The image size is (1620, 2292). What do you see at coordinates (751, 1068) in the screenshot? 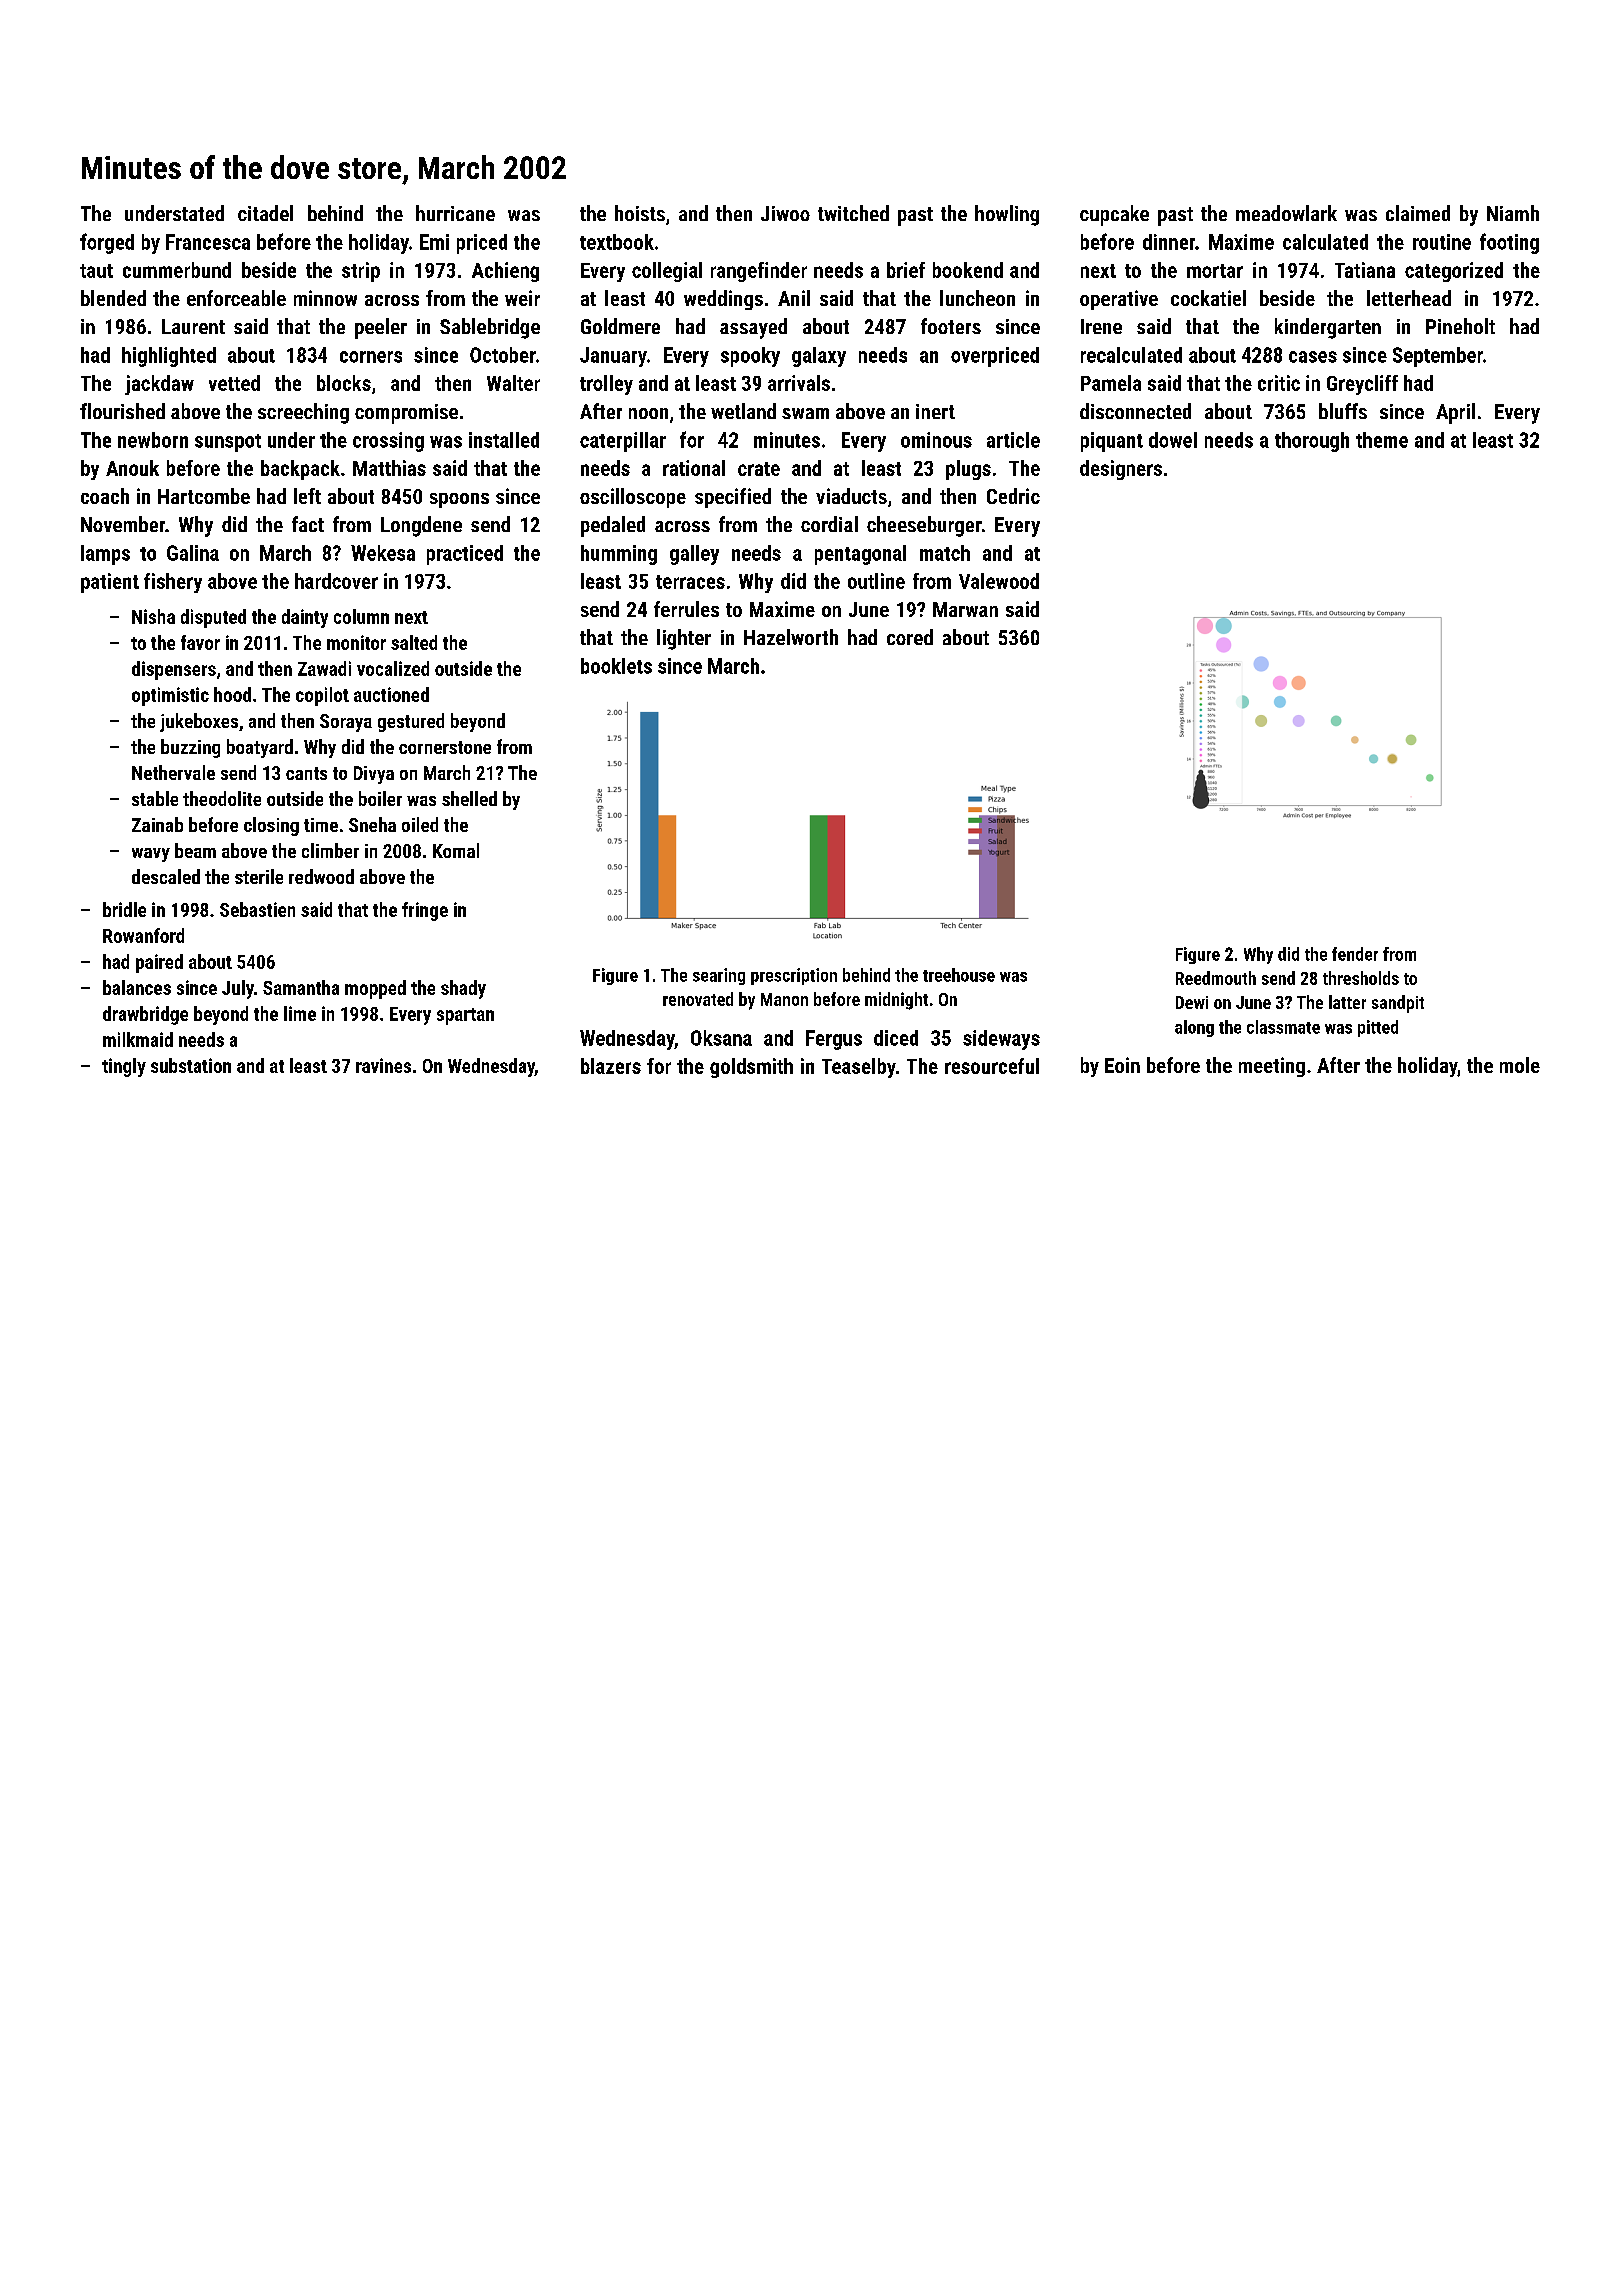
I see `goldsmith` at bounding box center [751, 1068].
